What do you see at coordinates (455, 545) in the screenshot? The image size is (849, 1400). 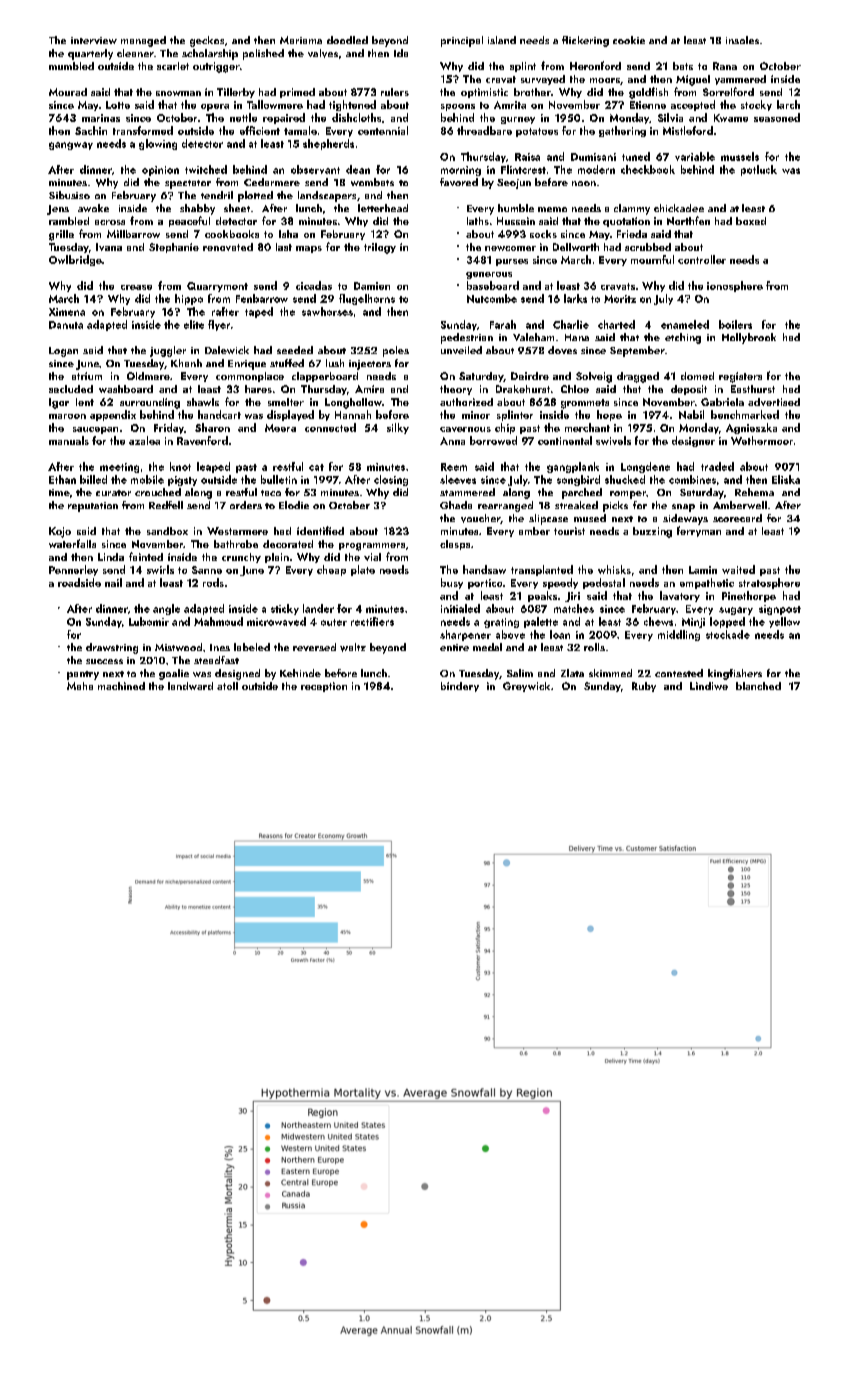 I see `clasps` at bounding box center [455, 545].
